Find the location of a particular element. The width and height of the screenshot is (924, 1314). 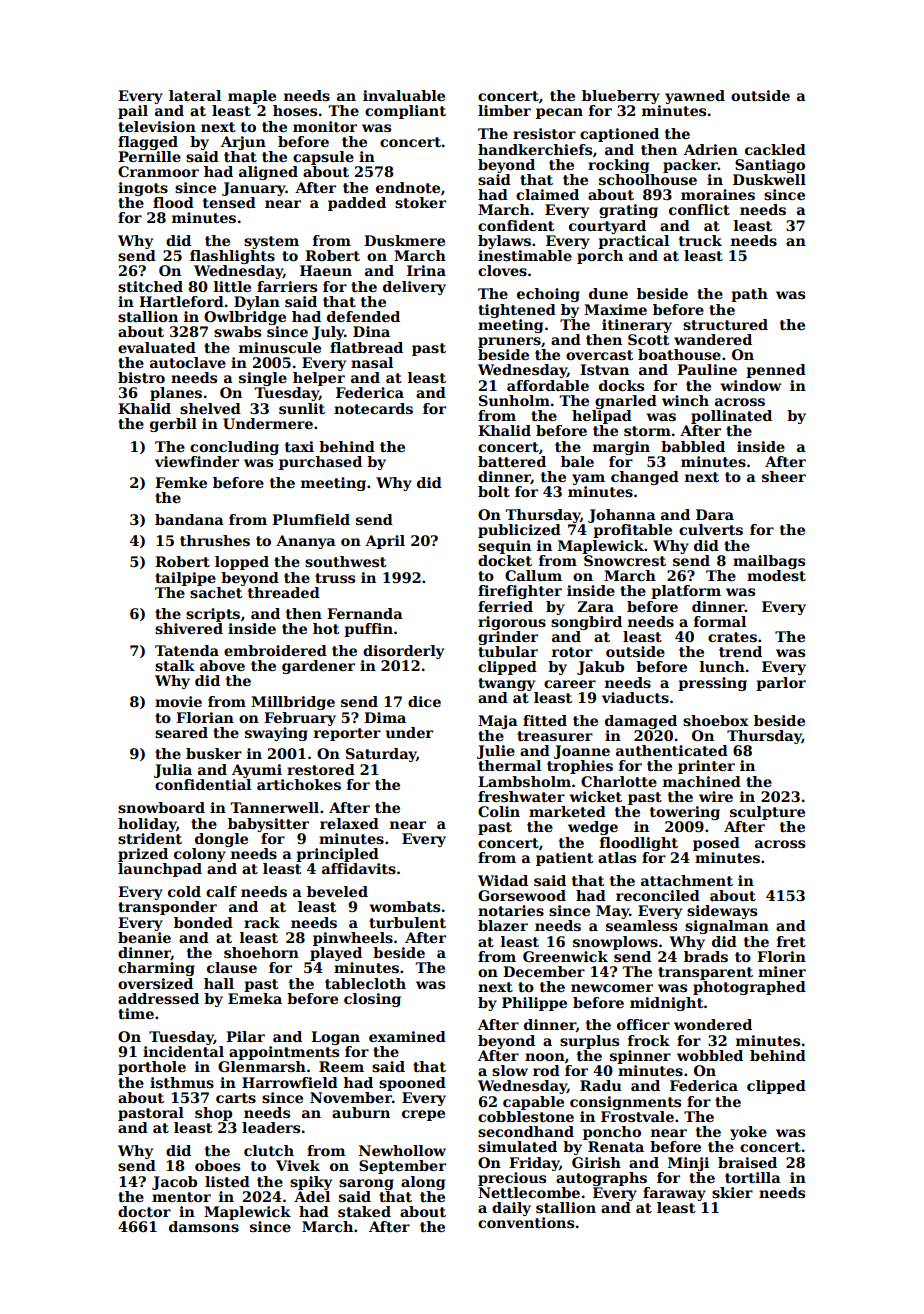

tubular is located at coordinates (508, 651).
